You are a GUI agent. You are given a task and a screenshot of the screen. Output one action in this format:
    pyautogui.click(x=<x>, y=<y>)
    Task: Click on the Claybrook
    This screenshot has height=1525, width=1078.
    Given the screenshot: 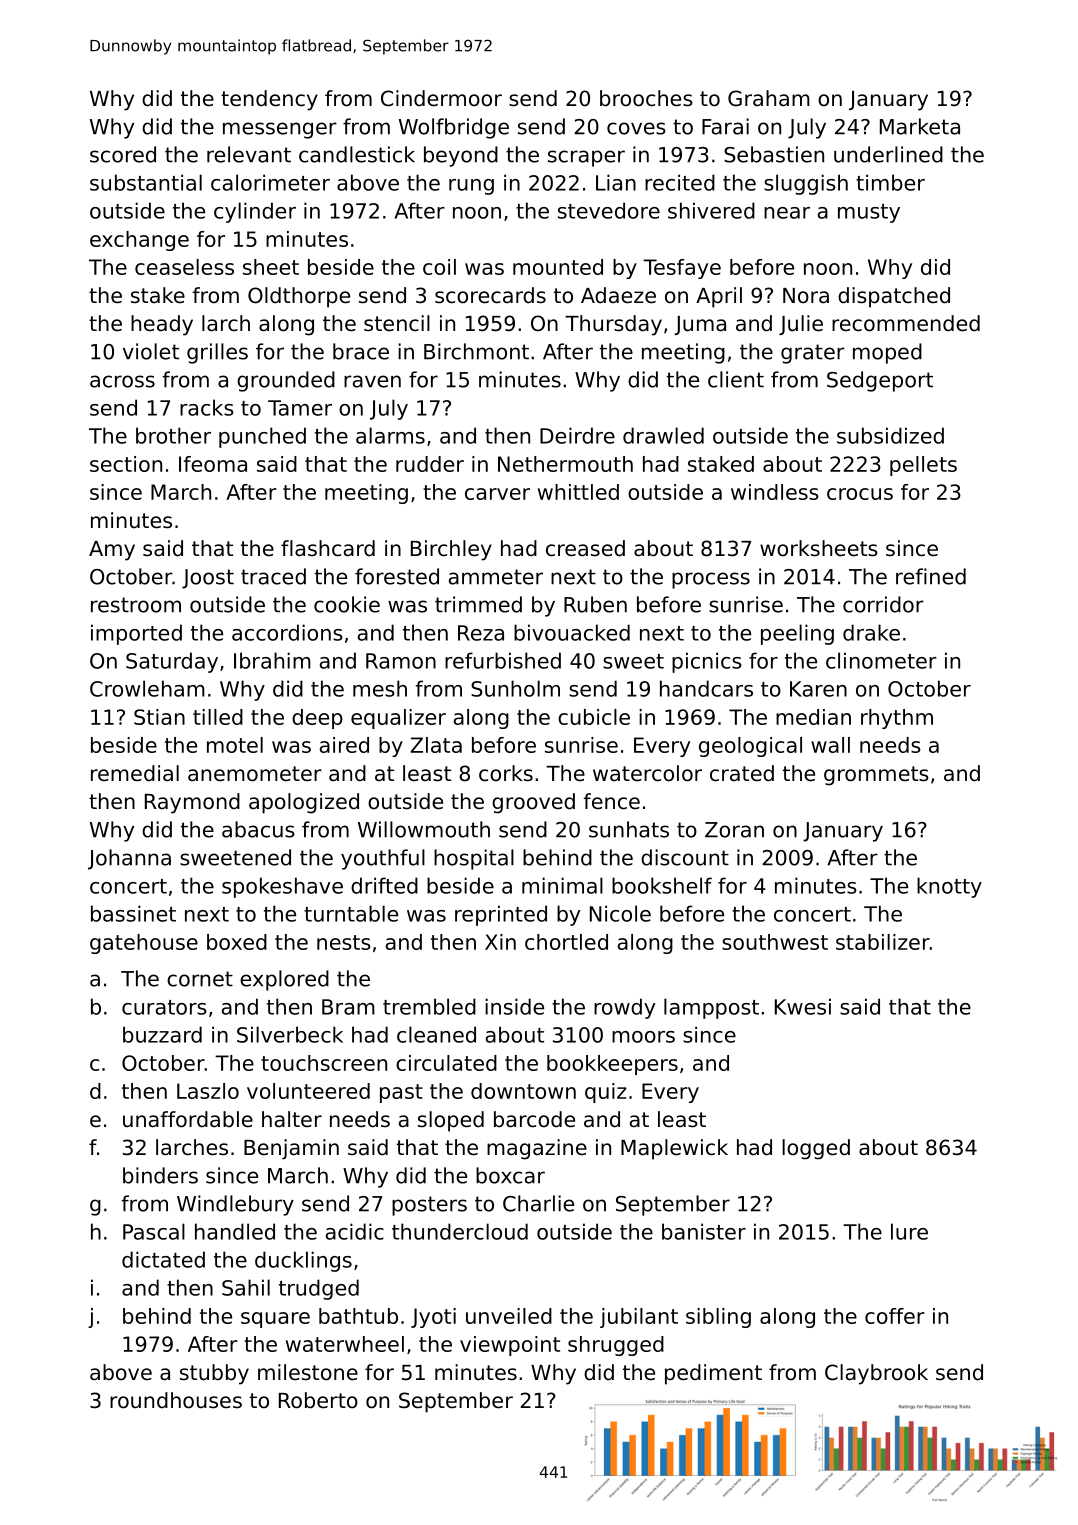 What is the action you would take?
    pyautogui.click(x=876, y=1374)
